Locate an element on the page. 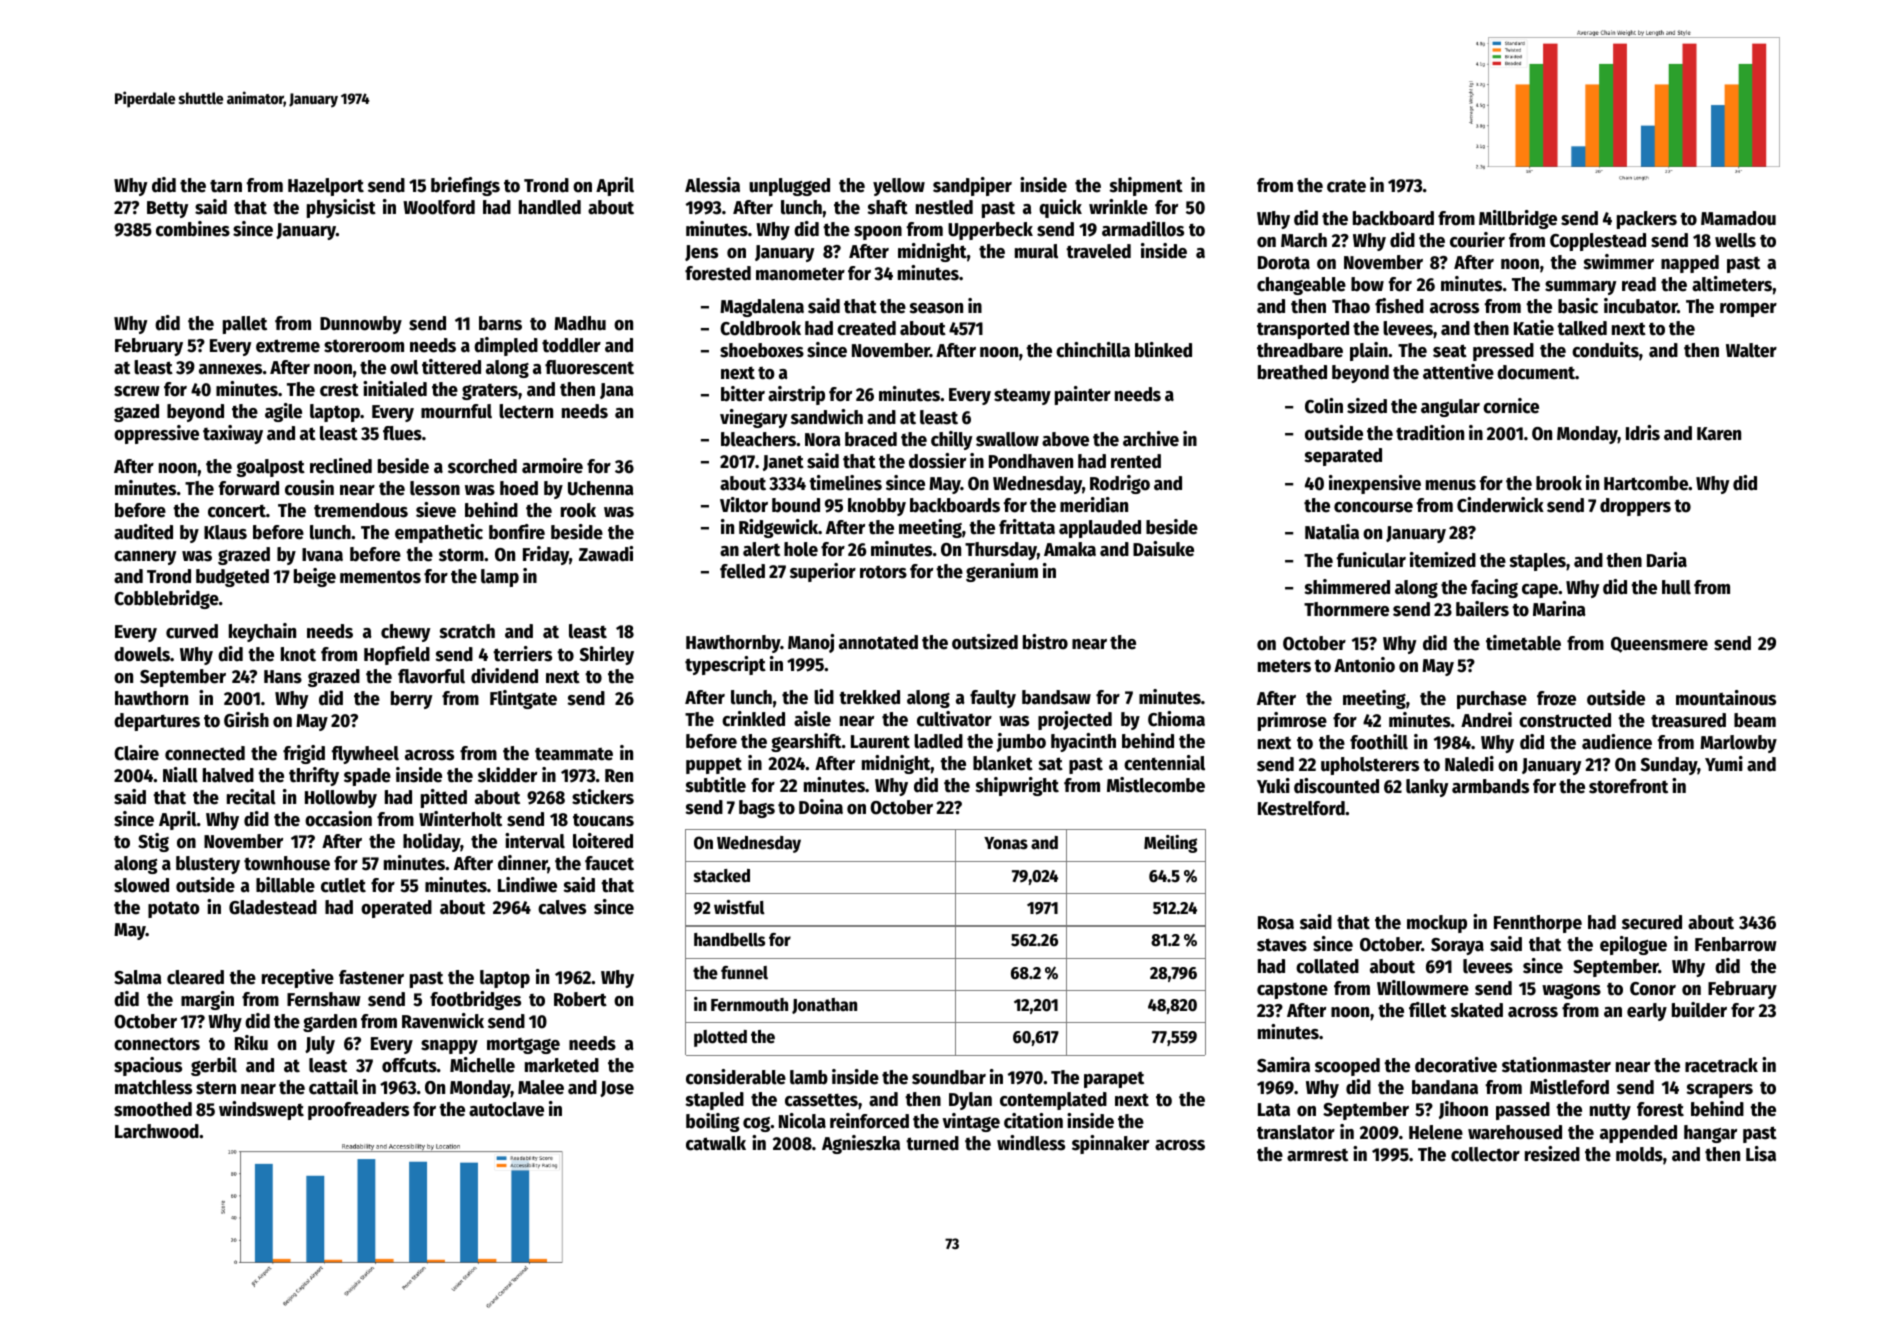  angular is located at coordinates (1450, 408).
